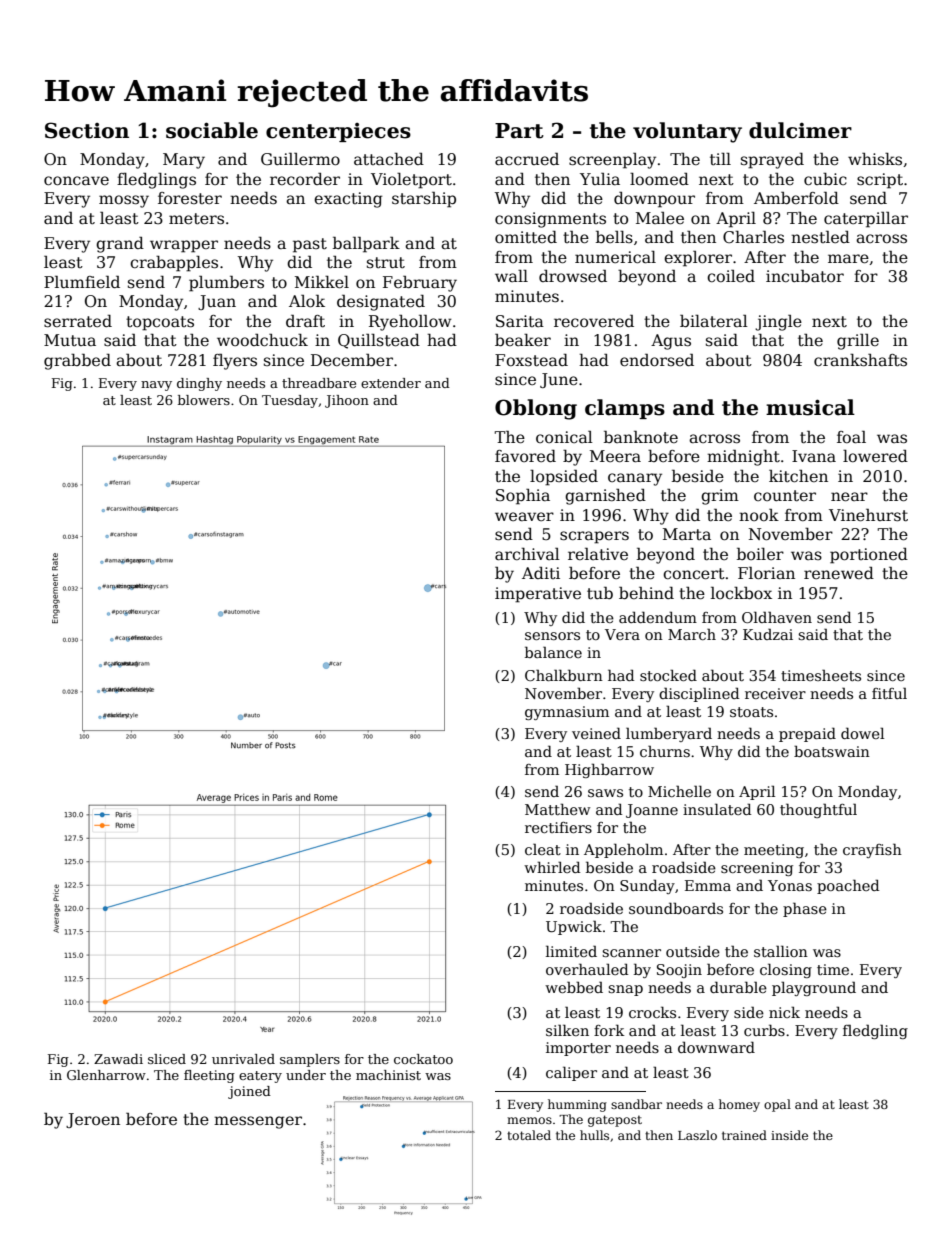 The width and height of the screenshot is (952, 1233). Describe the element at coordinates (720, 159) in the screenshot. I see `till` at that location.
